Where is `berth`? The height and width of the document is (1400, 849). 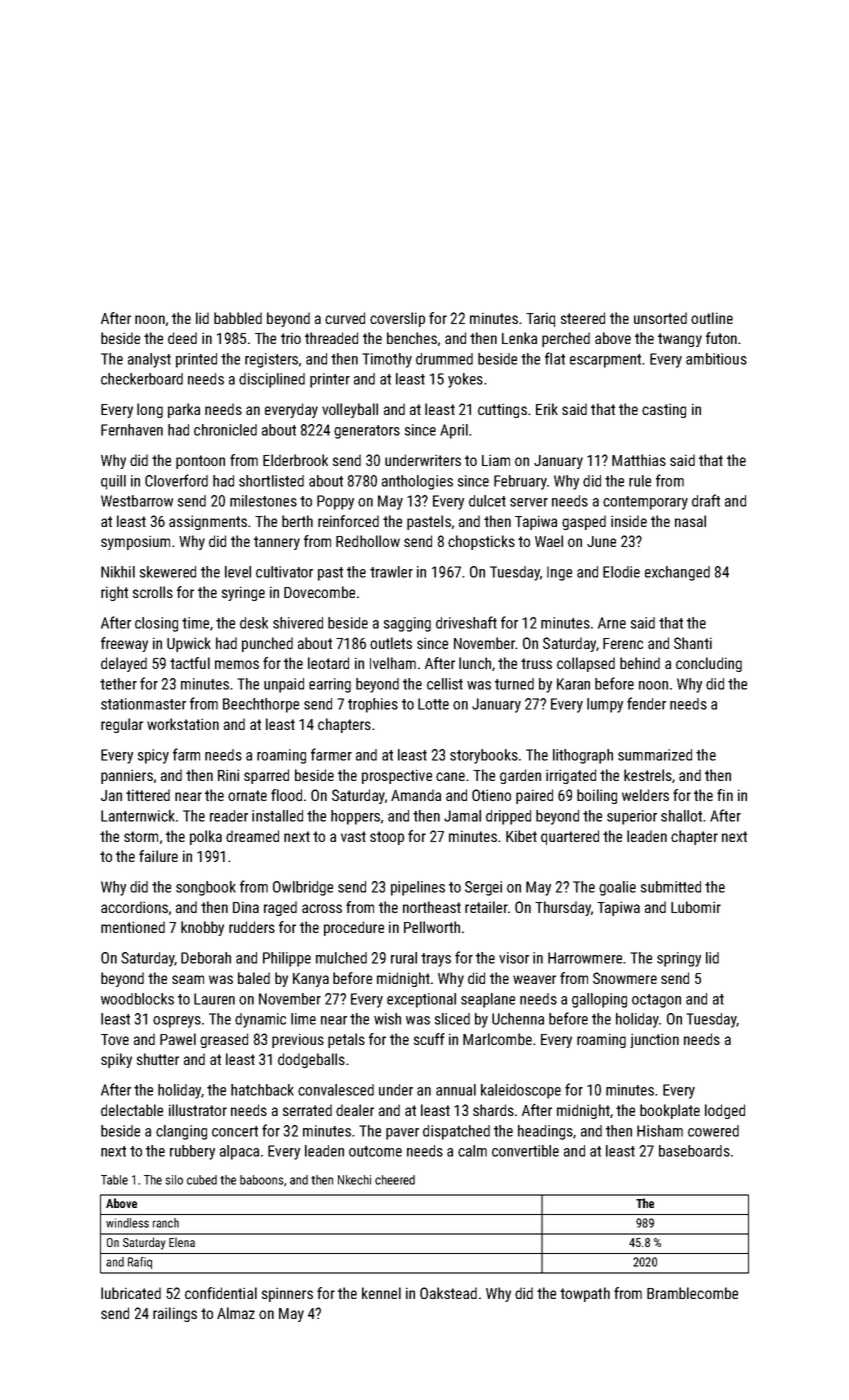
berth is located at coordinates (297, 521).
